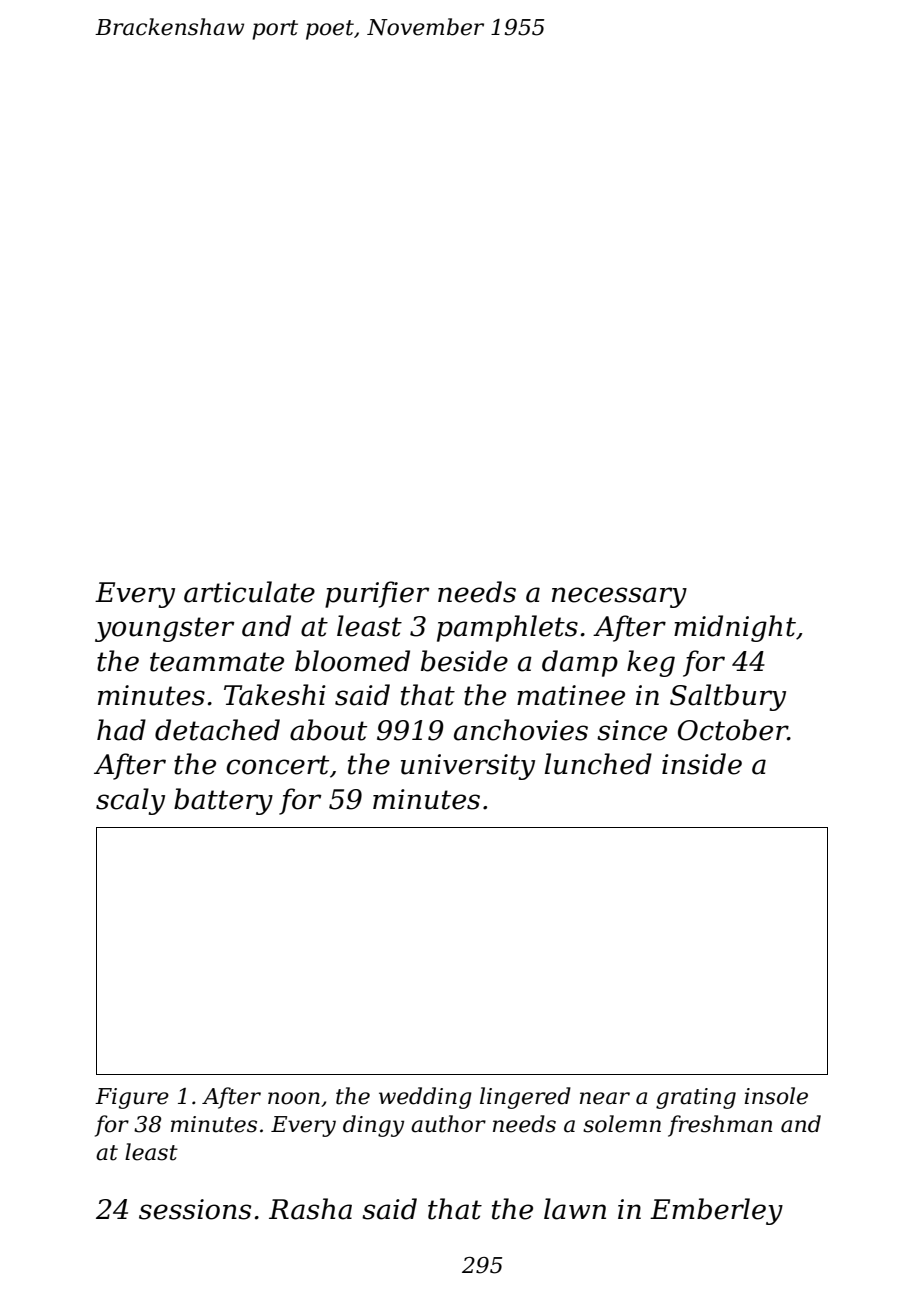  What do you see at coordinates (733, 730) in the screenshot?
I see `October` at bounding box center [733, 730].
